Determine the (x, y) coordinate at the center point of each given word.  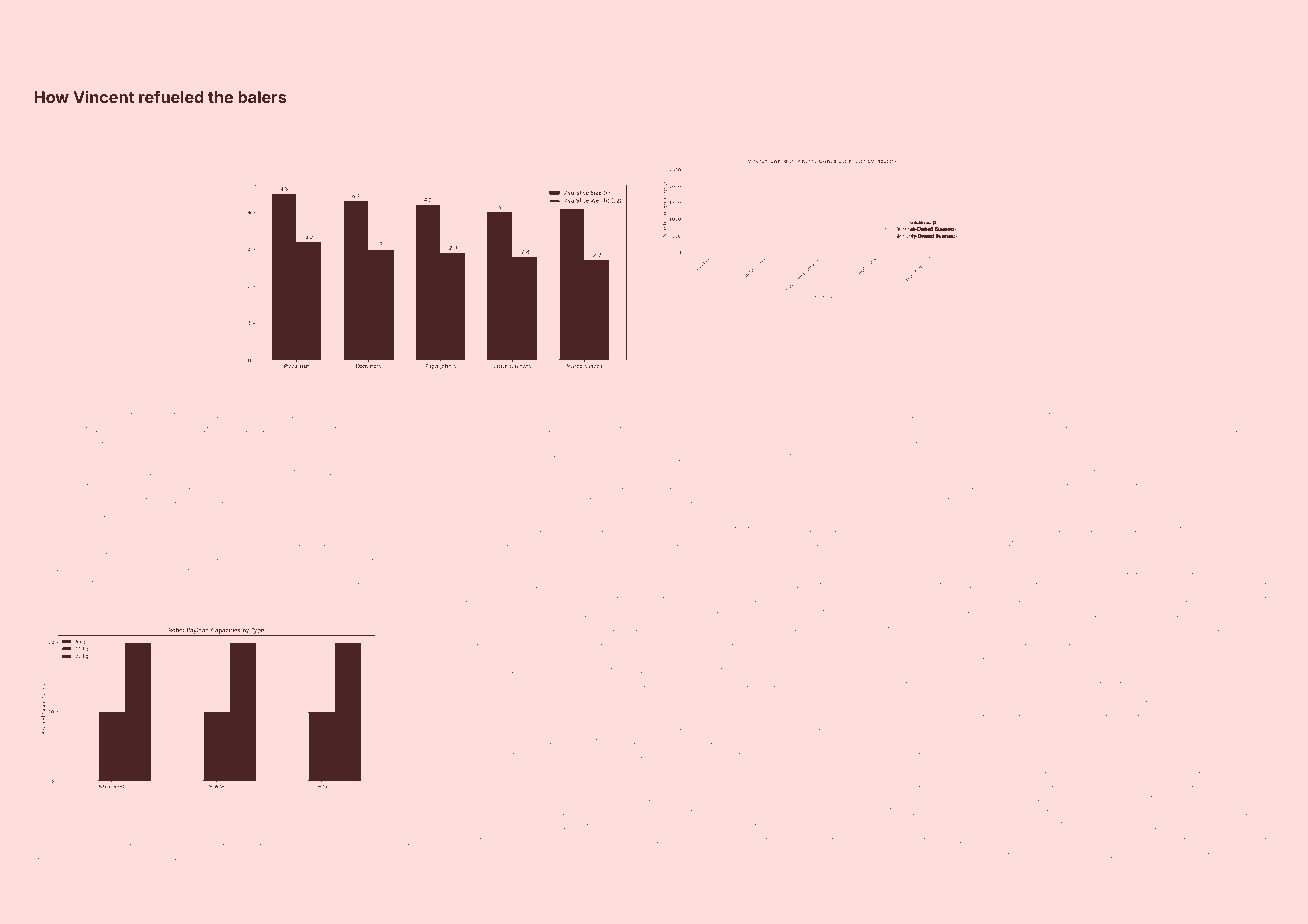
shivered (1190, 642)
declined (1207, 429)
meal (1181, 628)
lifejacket (317, 557)
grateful (52, 847)
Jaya (468, 799)
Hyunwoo (807, 600)
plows (79, 600)
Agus (566, 416)
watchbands (268, 415)
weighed (1219, 799)
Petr (501, 641)
